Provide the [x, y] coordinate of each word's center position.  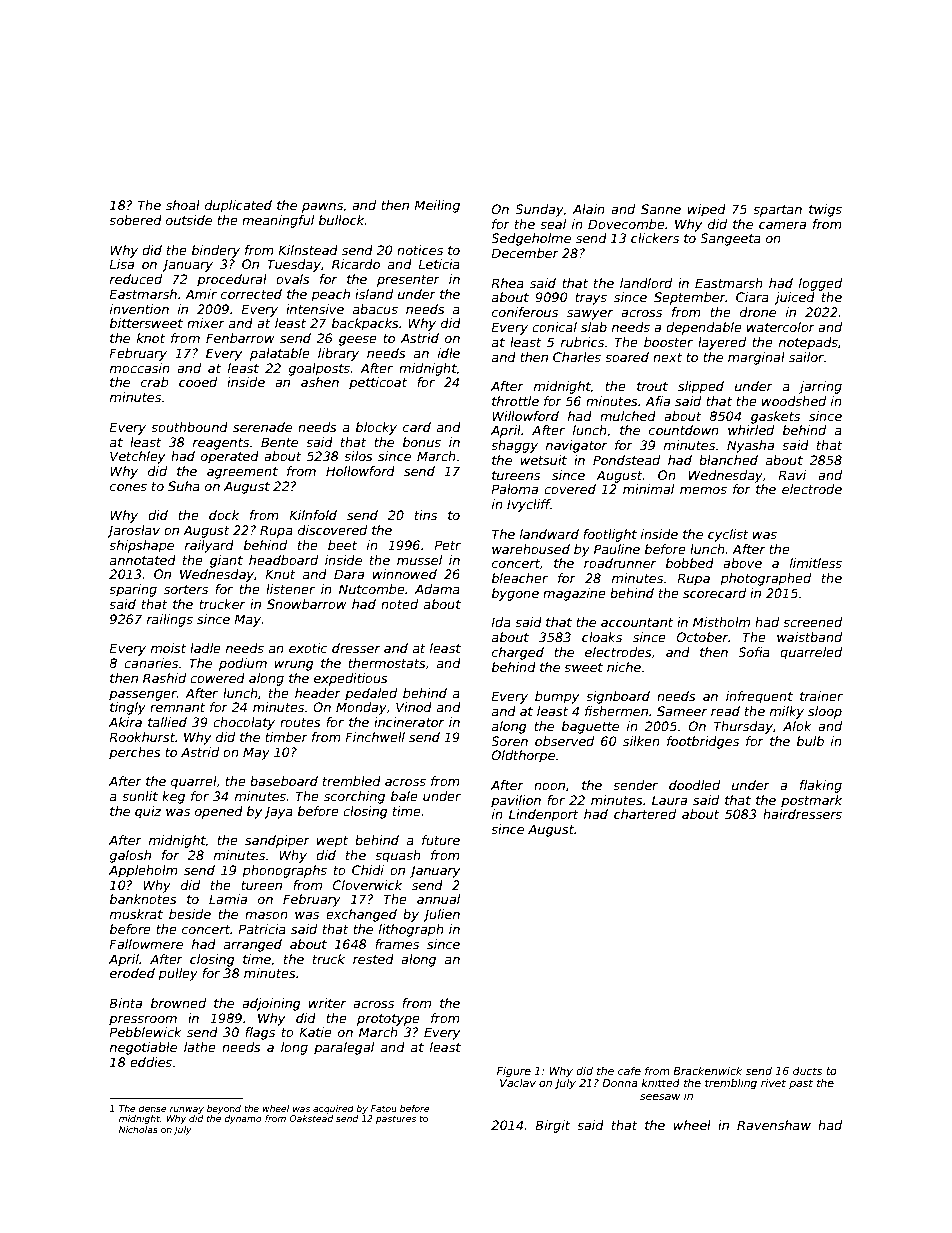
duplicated [238, 206]
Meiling [437, 206]
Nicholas [138, 1129]
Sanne [661, 209]
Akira [125, 722]
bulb [810, 741]
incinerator [409, 722]
